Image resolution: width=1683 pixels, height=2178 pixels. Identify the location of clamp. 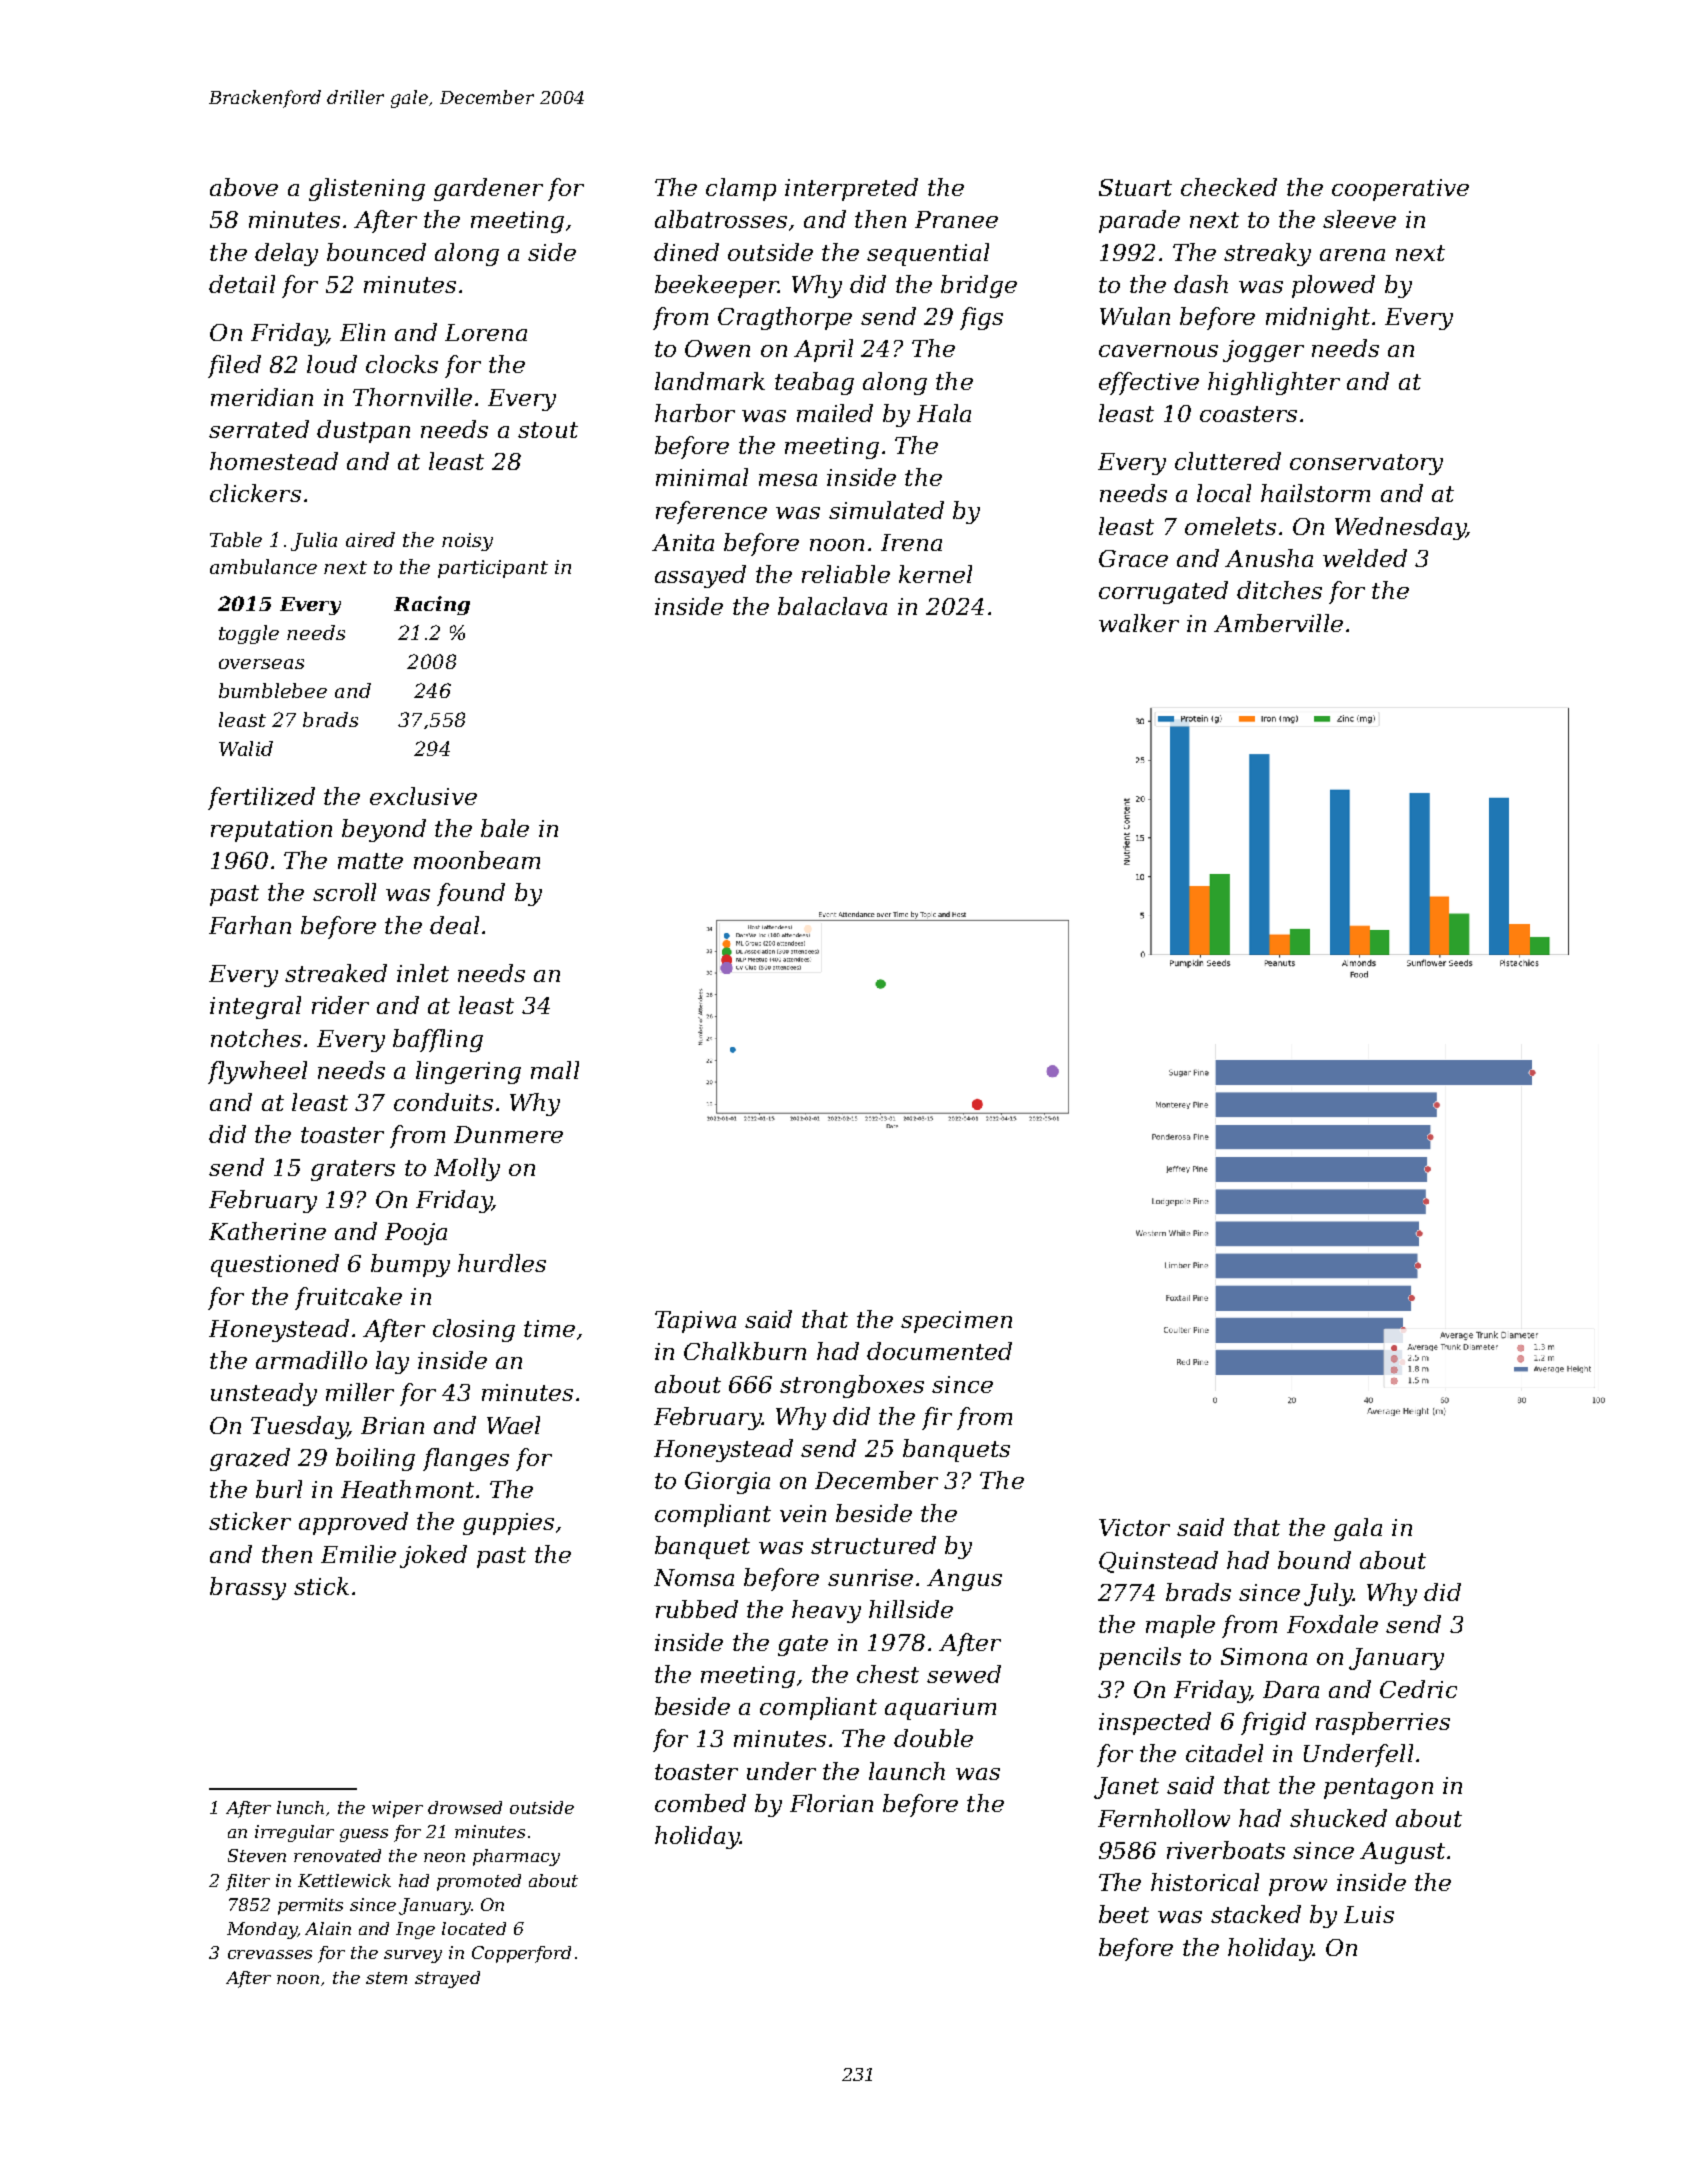
(741, 189).
